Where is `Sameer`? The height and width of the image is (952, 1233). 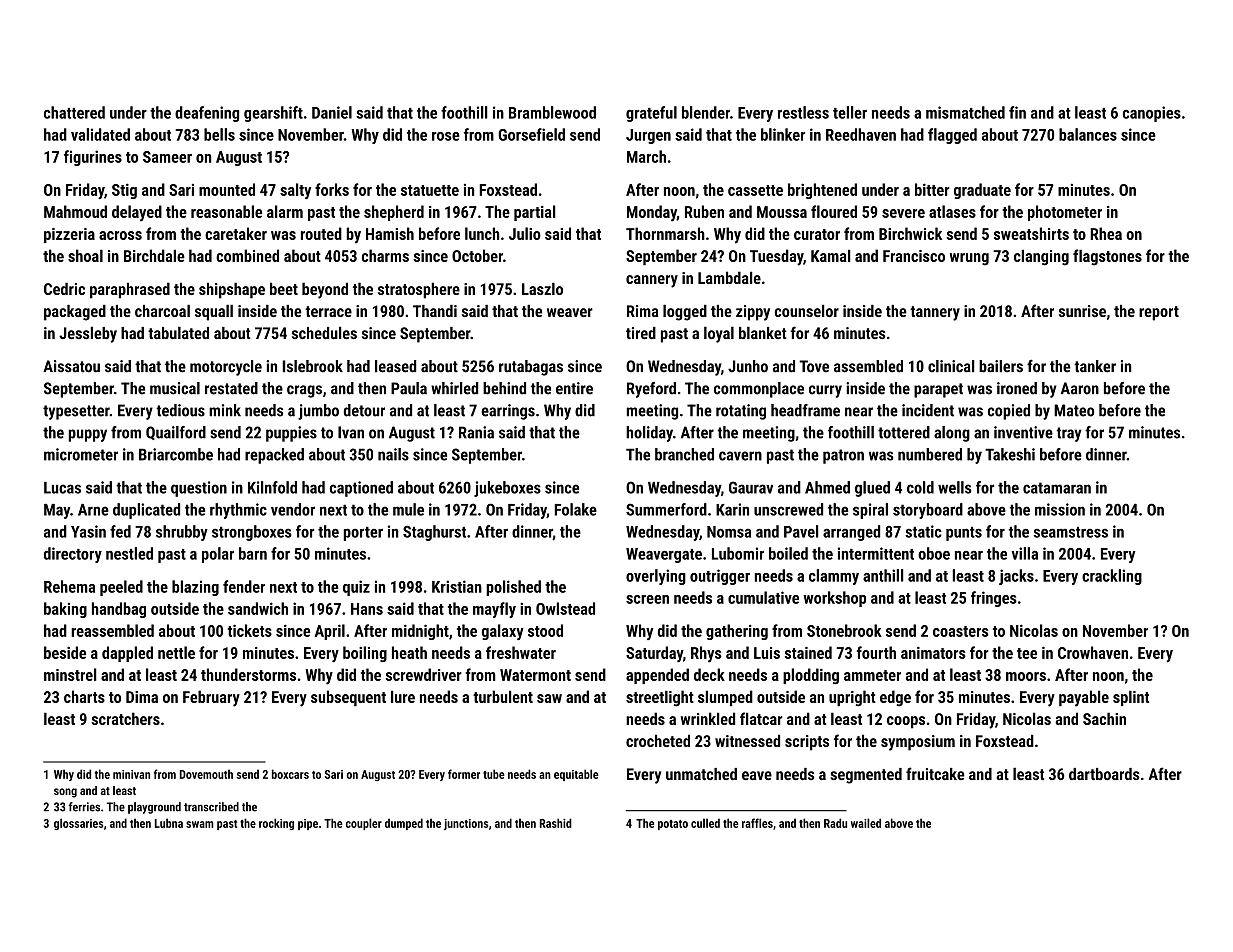
Sameer is located at coordinates (167, 157).
